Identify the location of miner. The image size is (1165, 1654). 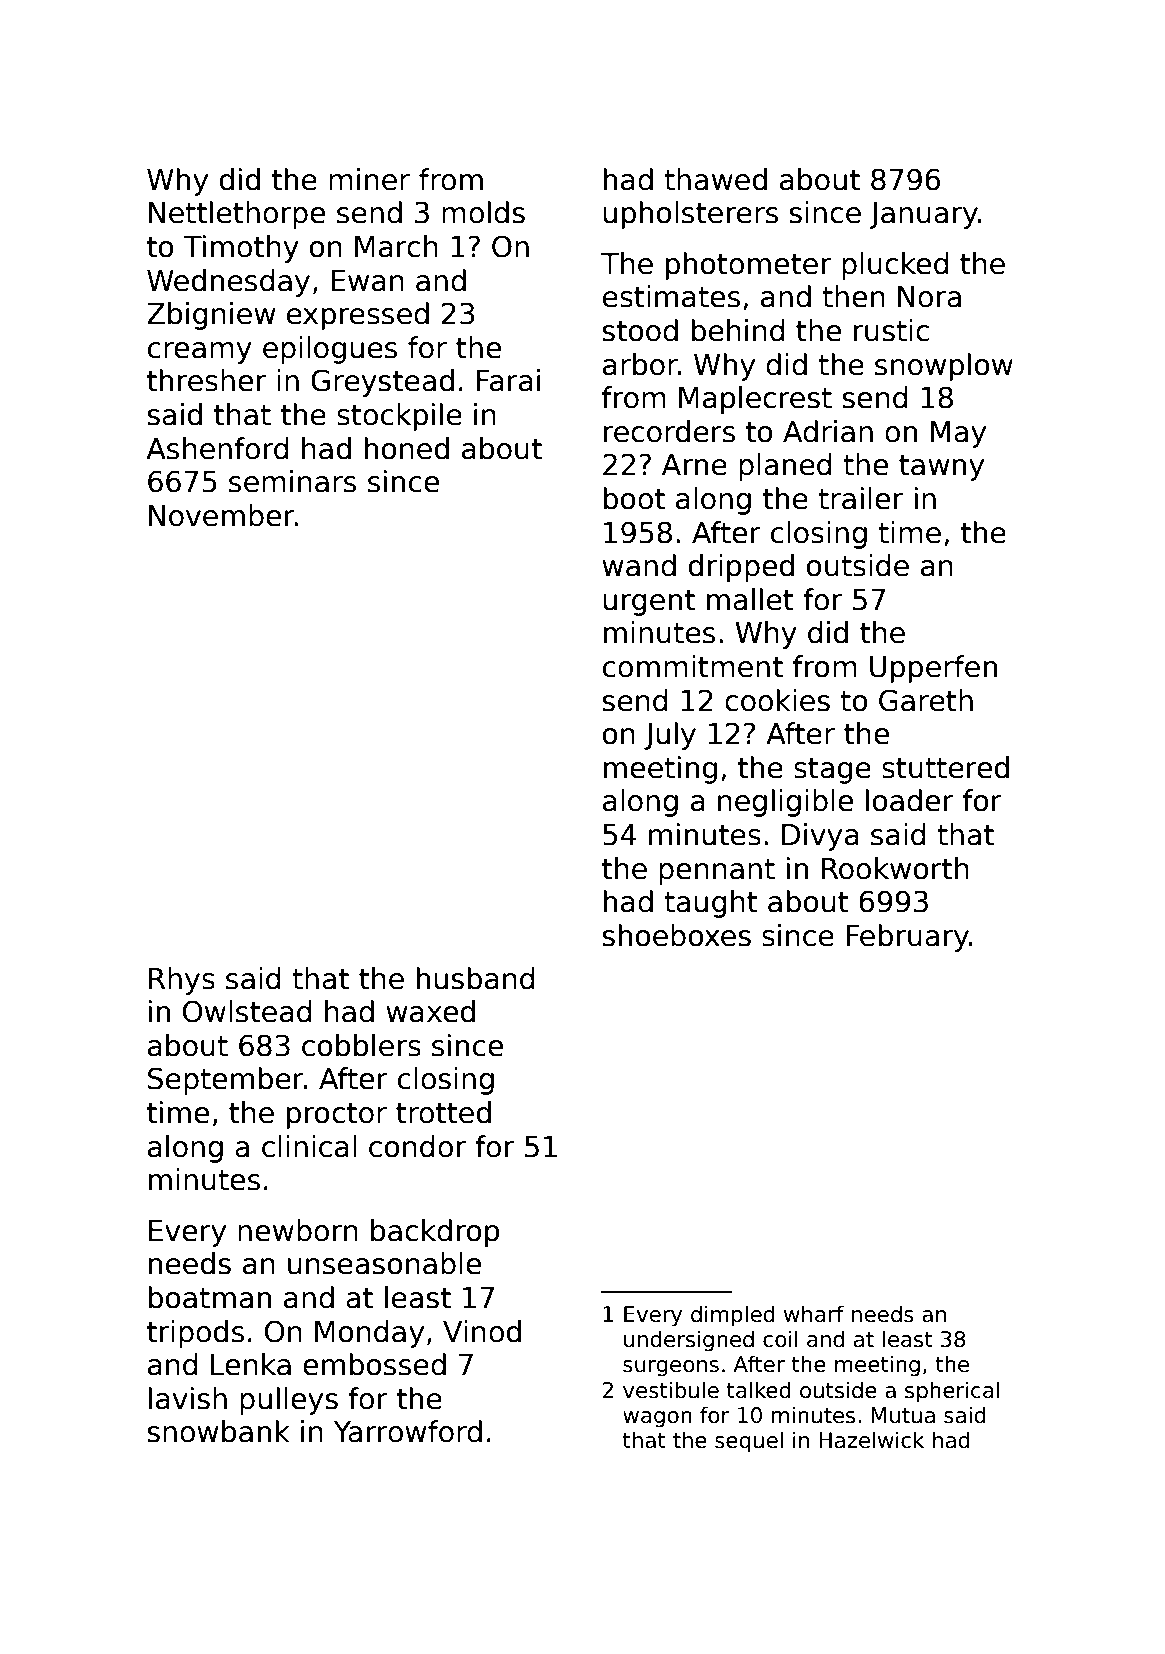
(369, 179).
